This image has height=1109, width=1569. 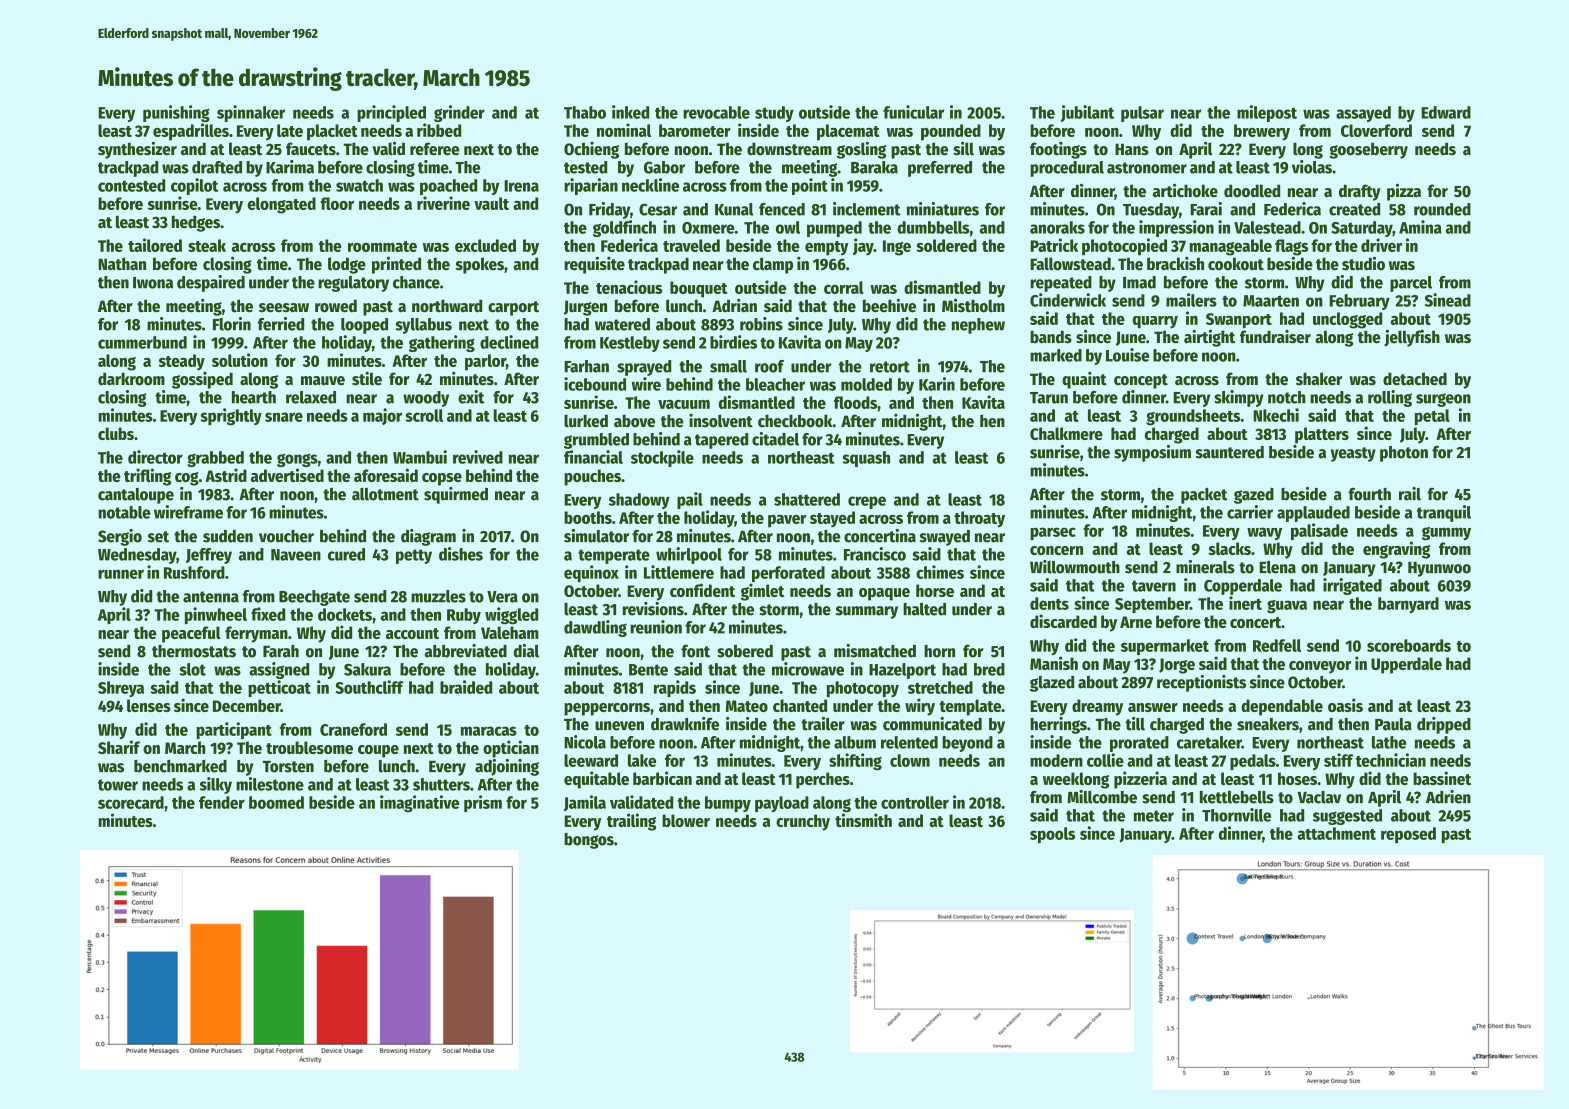 What do you see at coordinates (118, 785) in the image?
I see `tower` at bounding box center [118, 785].
